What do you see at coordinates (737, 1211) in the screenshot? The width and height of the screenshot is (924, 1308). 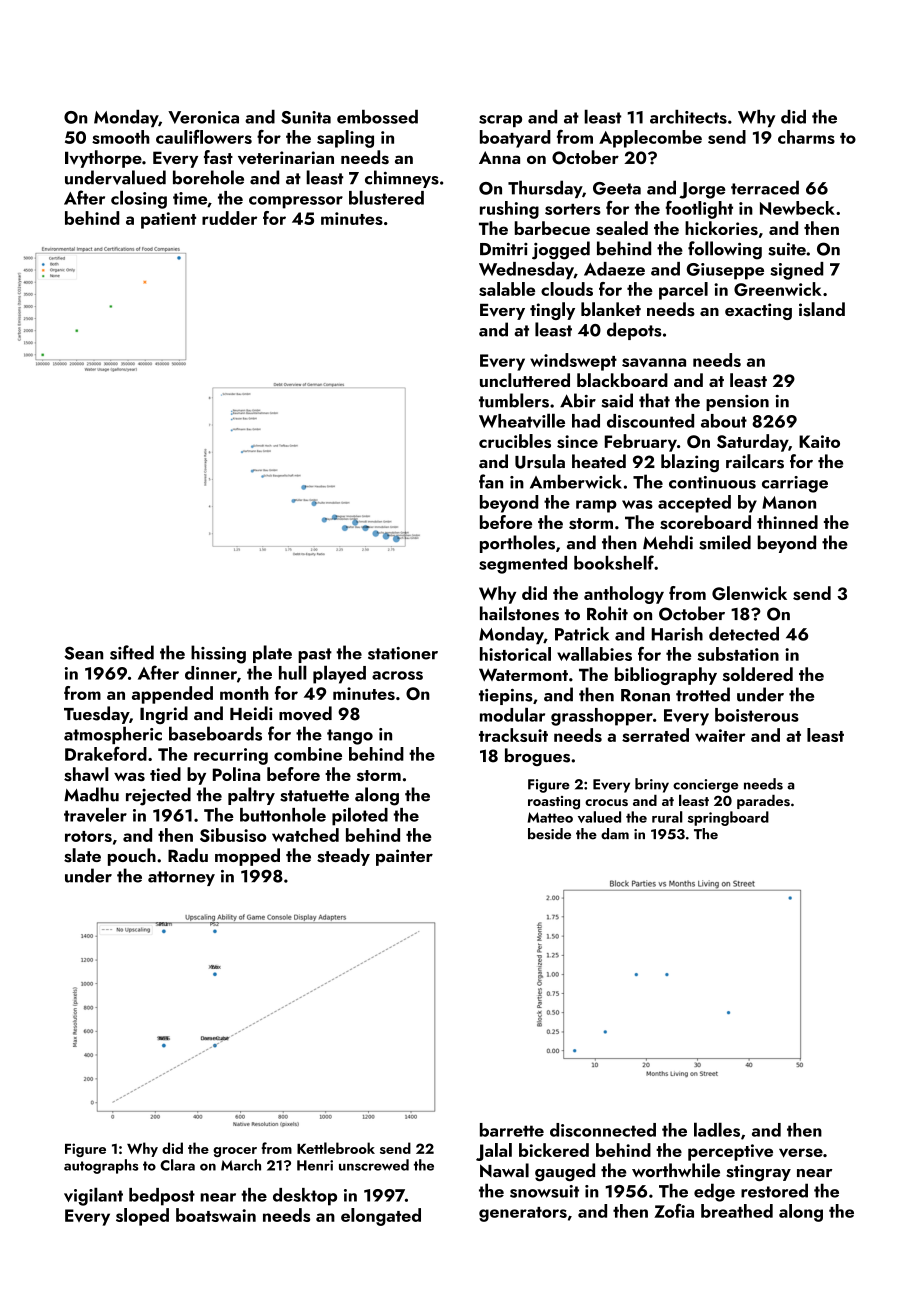 I see `breathed` at bounding box center [737, 1211].
